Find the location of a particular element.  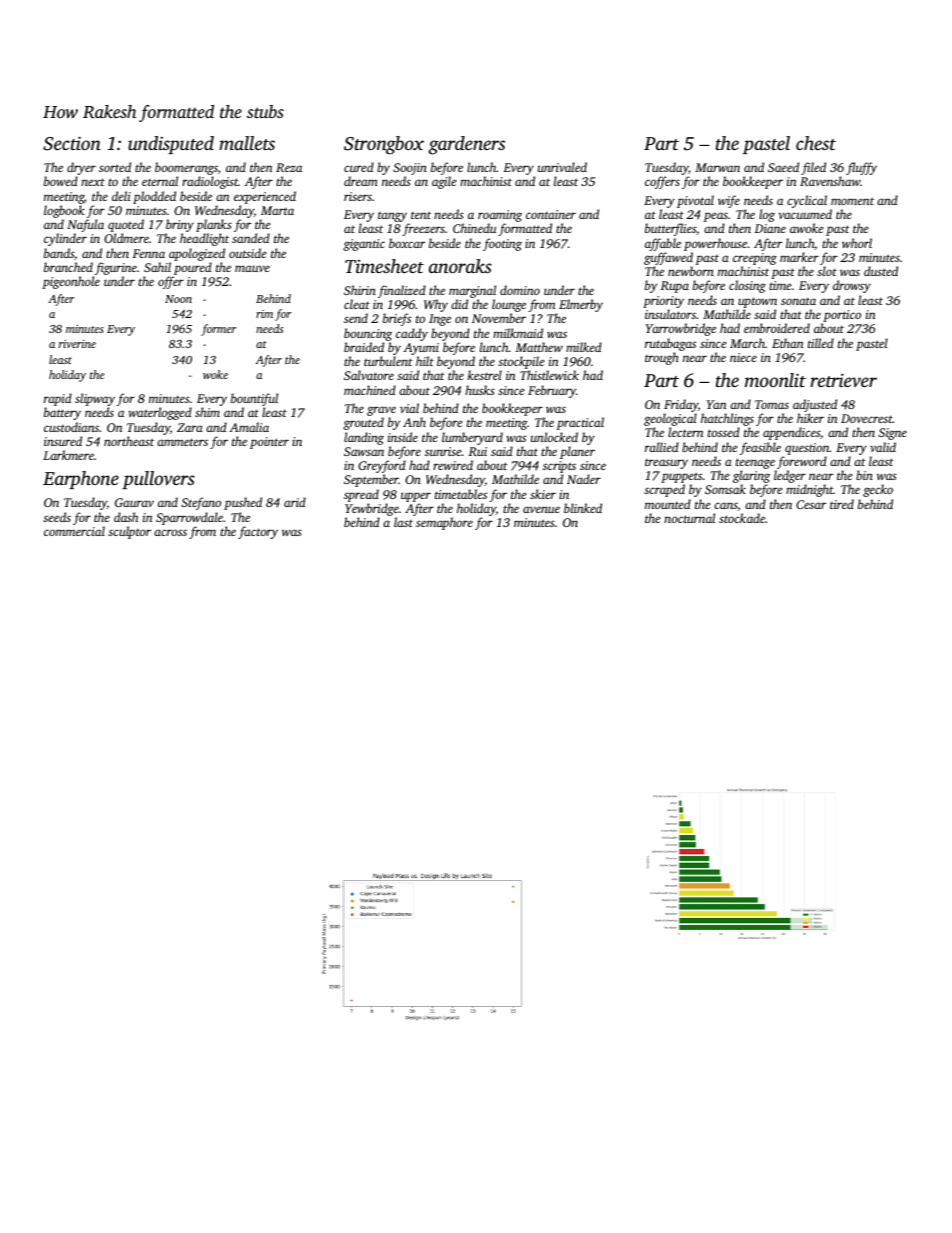

Ravenshaw is located at coordinates (830, 181).
